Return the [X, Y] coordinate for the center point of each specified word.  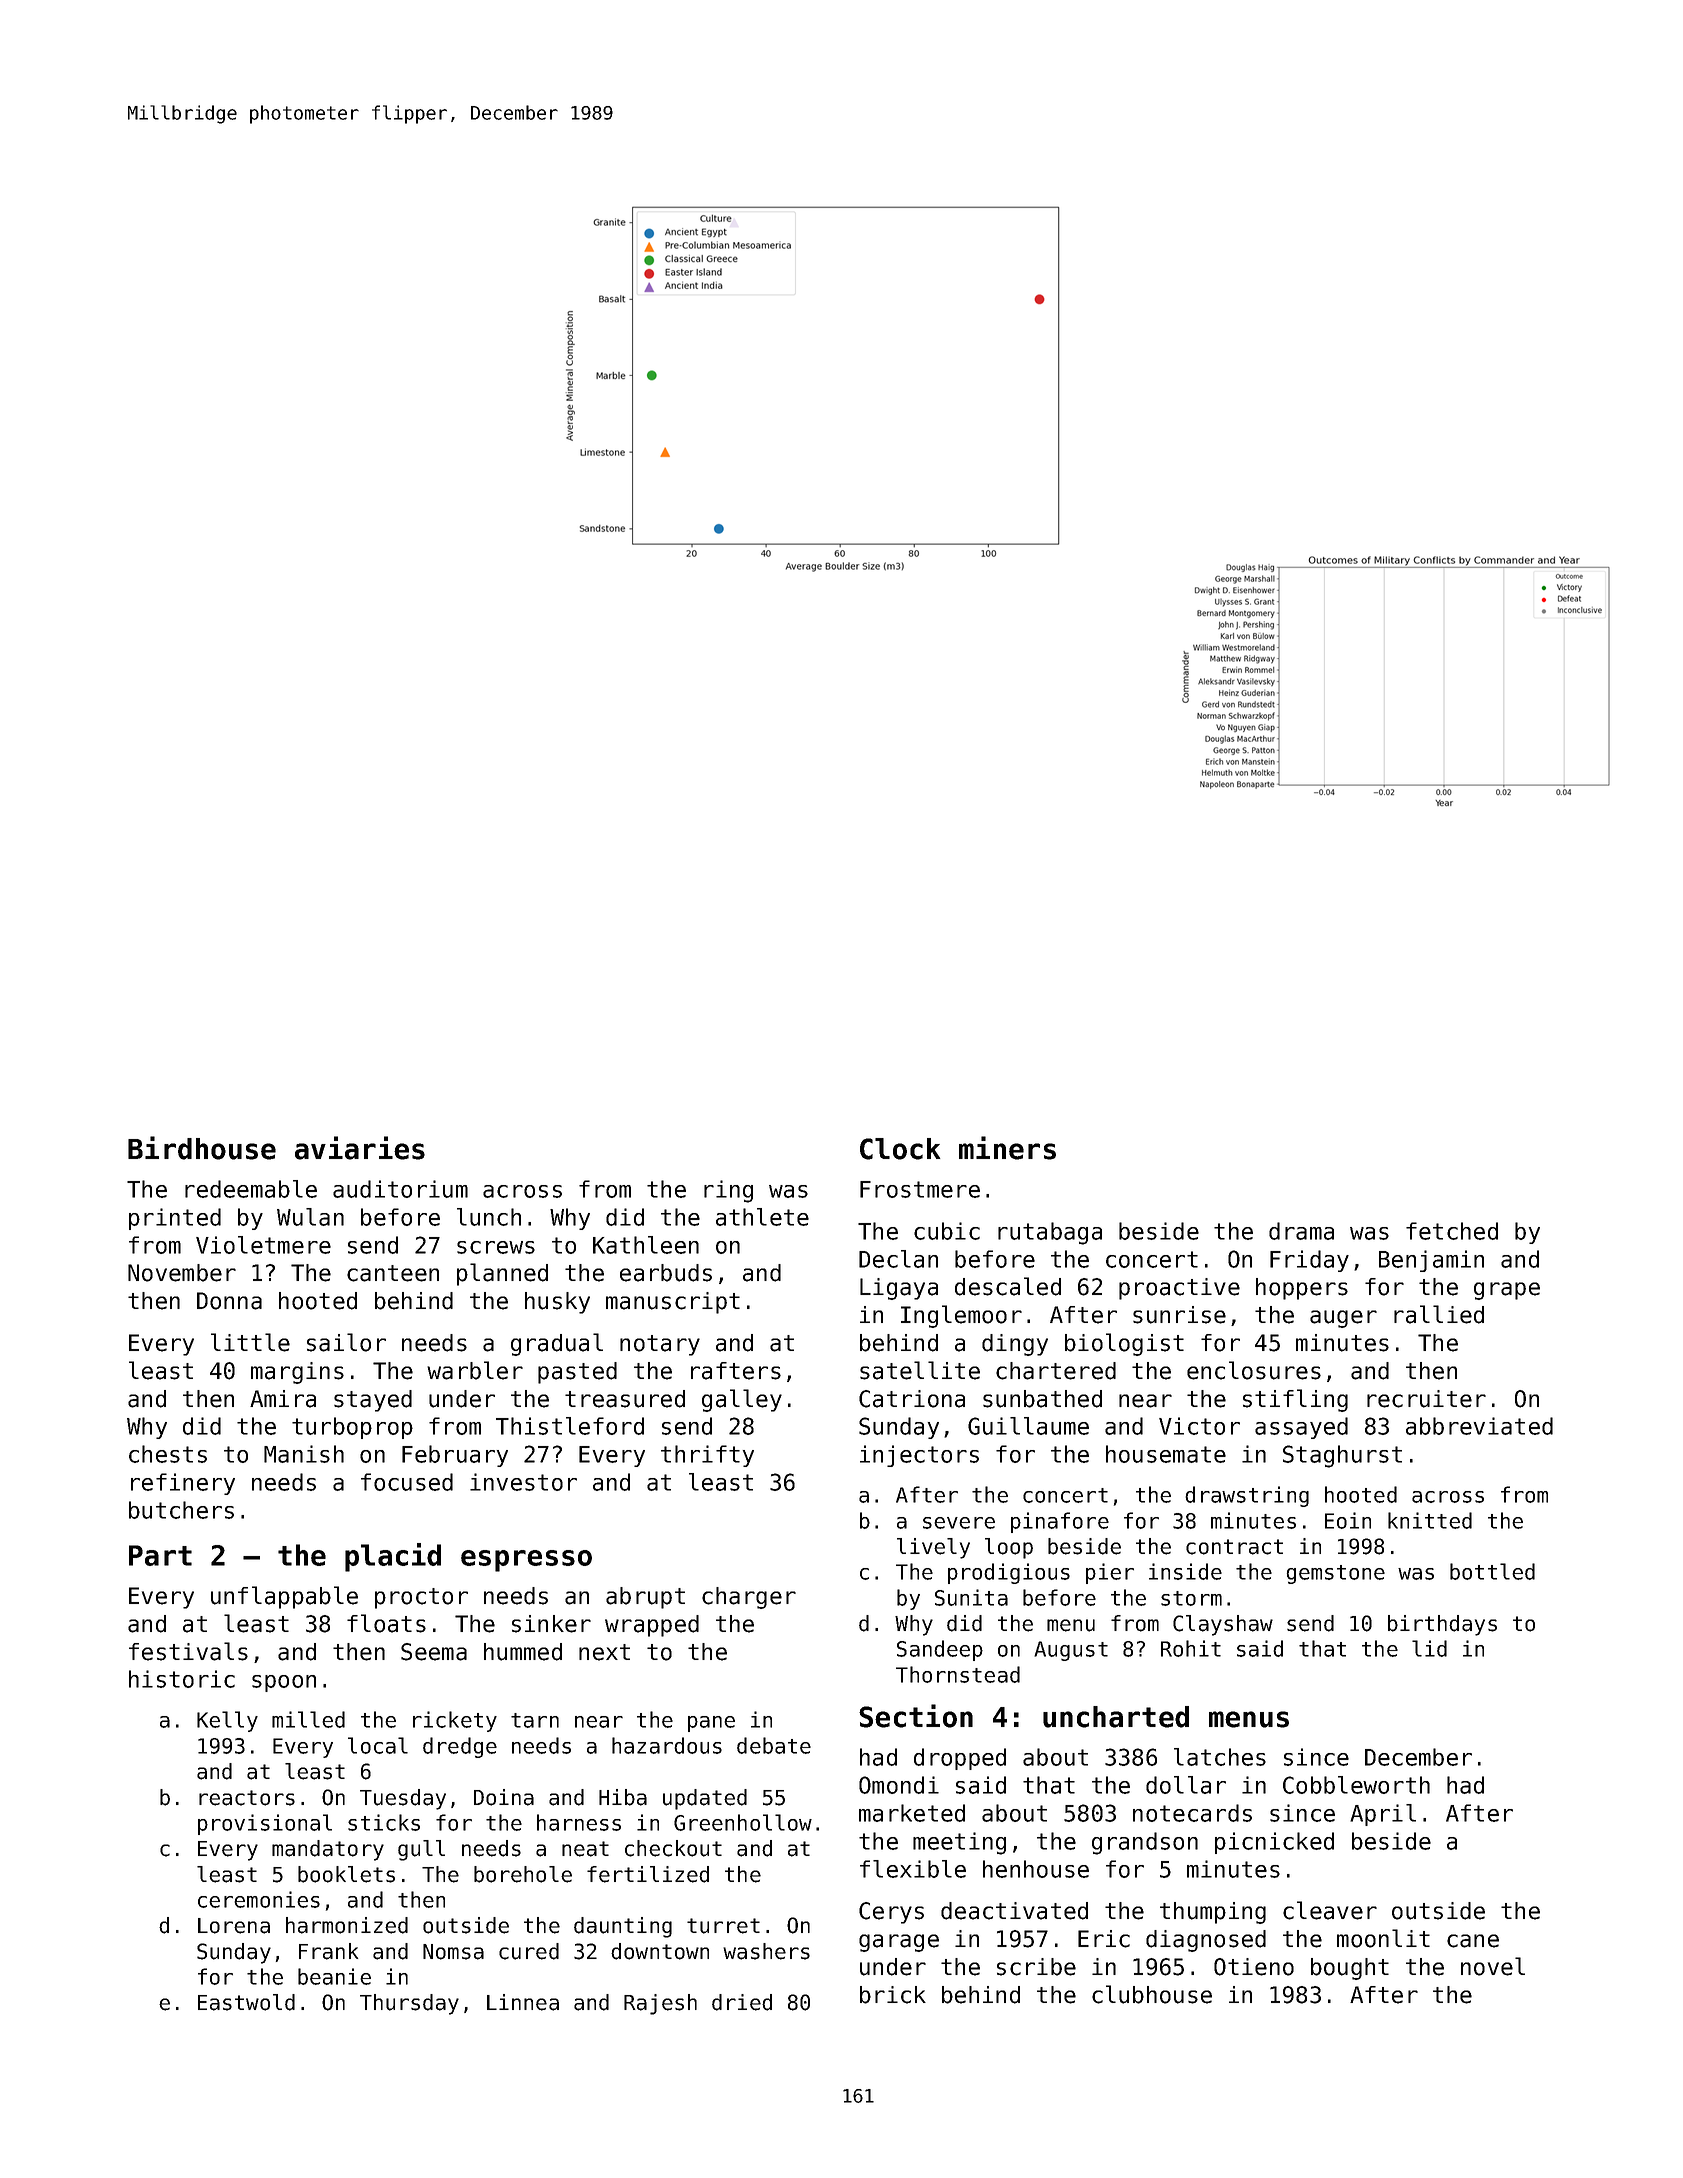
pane [711, 1724]
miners [1007, 1148]
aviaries [360, 1148]
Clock [900, 1149]
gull [421, 1850]
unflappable [284, 1597]
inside [1185, 1571]
